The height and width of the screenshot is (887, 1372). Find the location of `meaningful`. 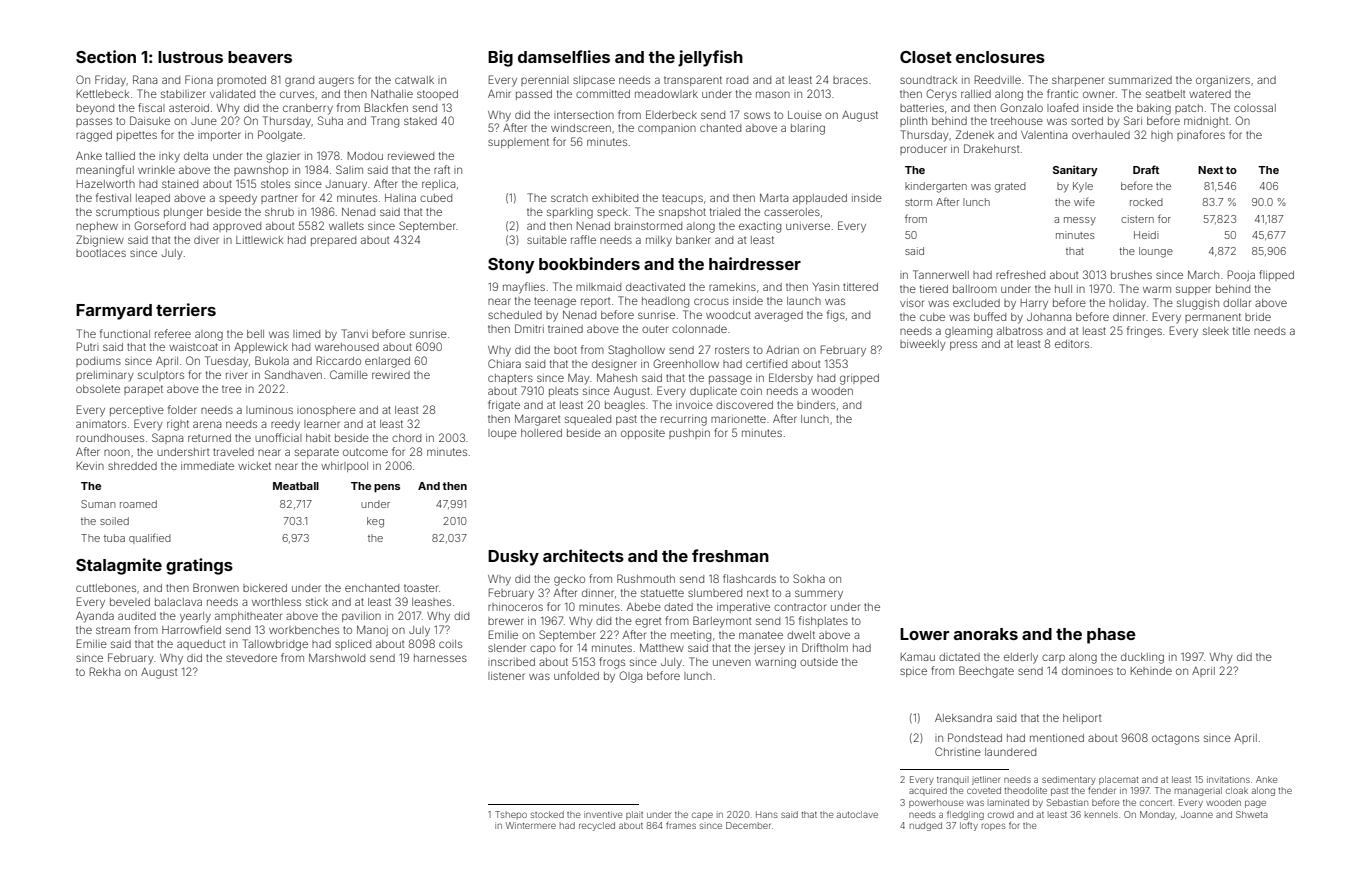

meaningful is located at coordinates (105, 171).
